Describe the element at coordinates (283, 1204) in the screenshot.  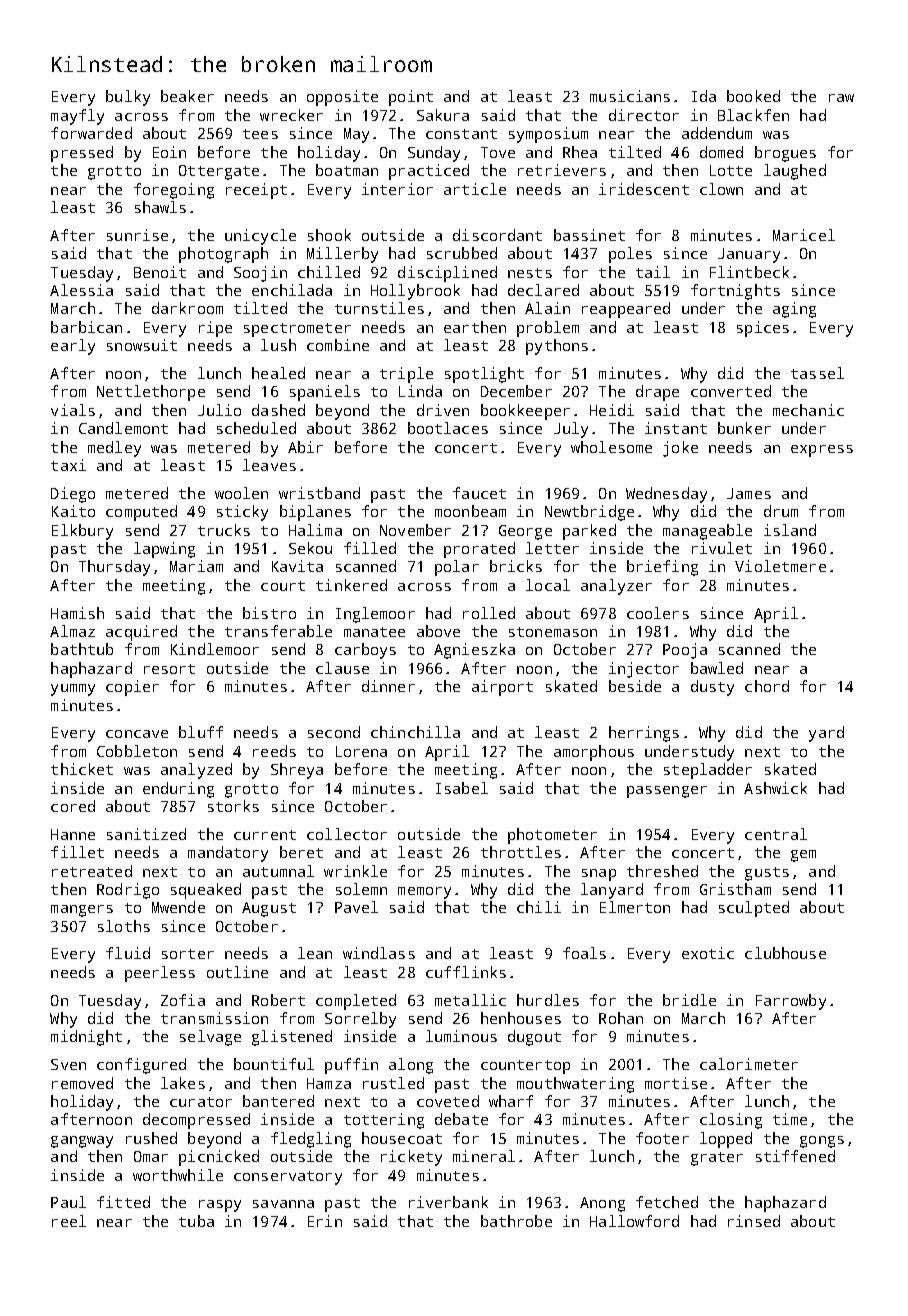
I see `savanna` at that location.
